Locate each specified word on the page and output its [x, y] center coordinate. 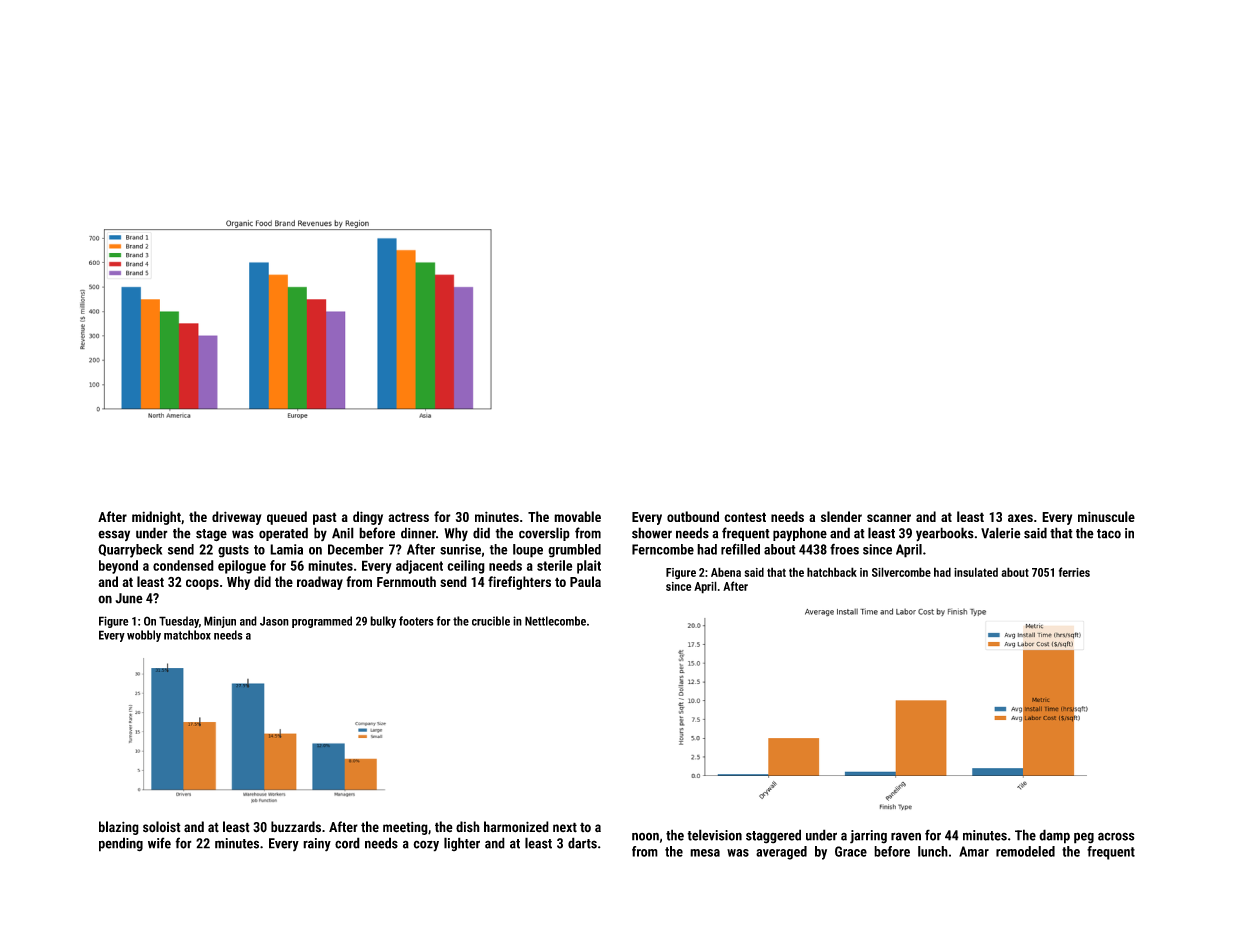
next [565, 827]
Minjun [220, 622]
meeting [405, 828]
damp [1054, 836]
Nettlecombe [555, 621]
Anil [343, 533]
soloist [162, 827]
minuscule [1106, 516]
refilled [740, 549]
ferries [1074, 572]
